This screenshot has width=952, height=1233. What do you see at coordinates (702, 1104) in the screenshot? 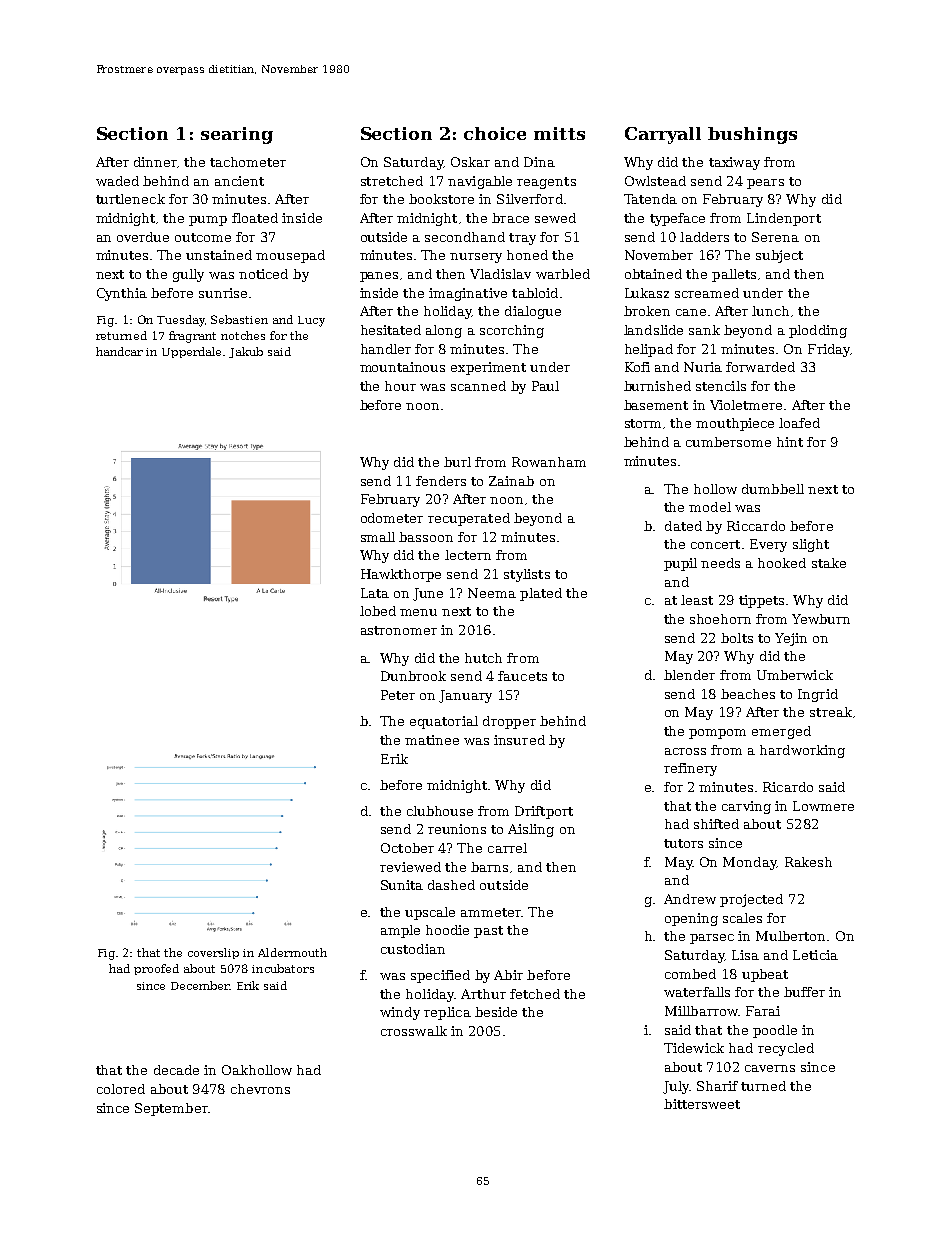
I see `bittersweet` at bounding box center [702, 1104].
